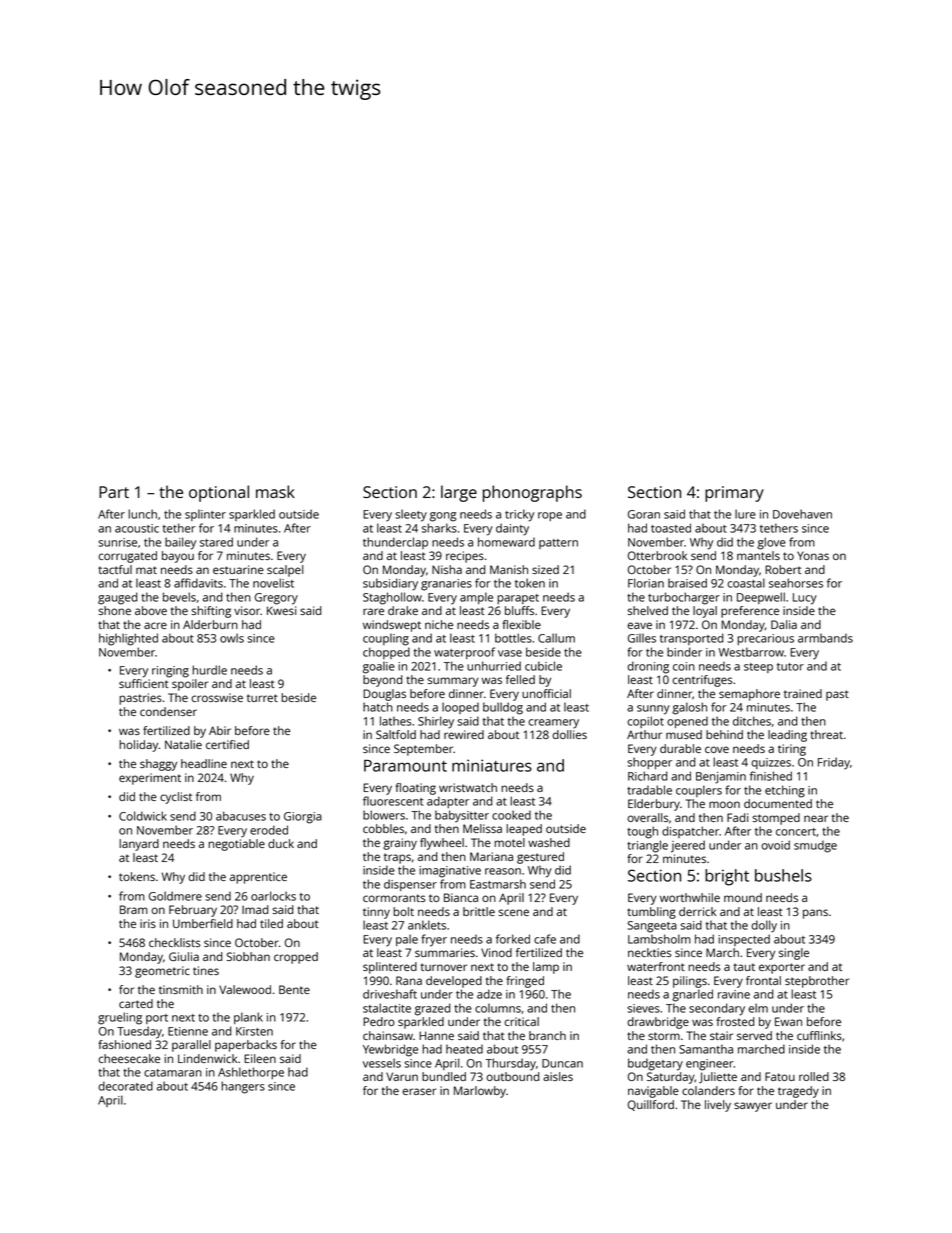  I want to click on frosted, so click(735, 1021).
